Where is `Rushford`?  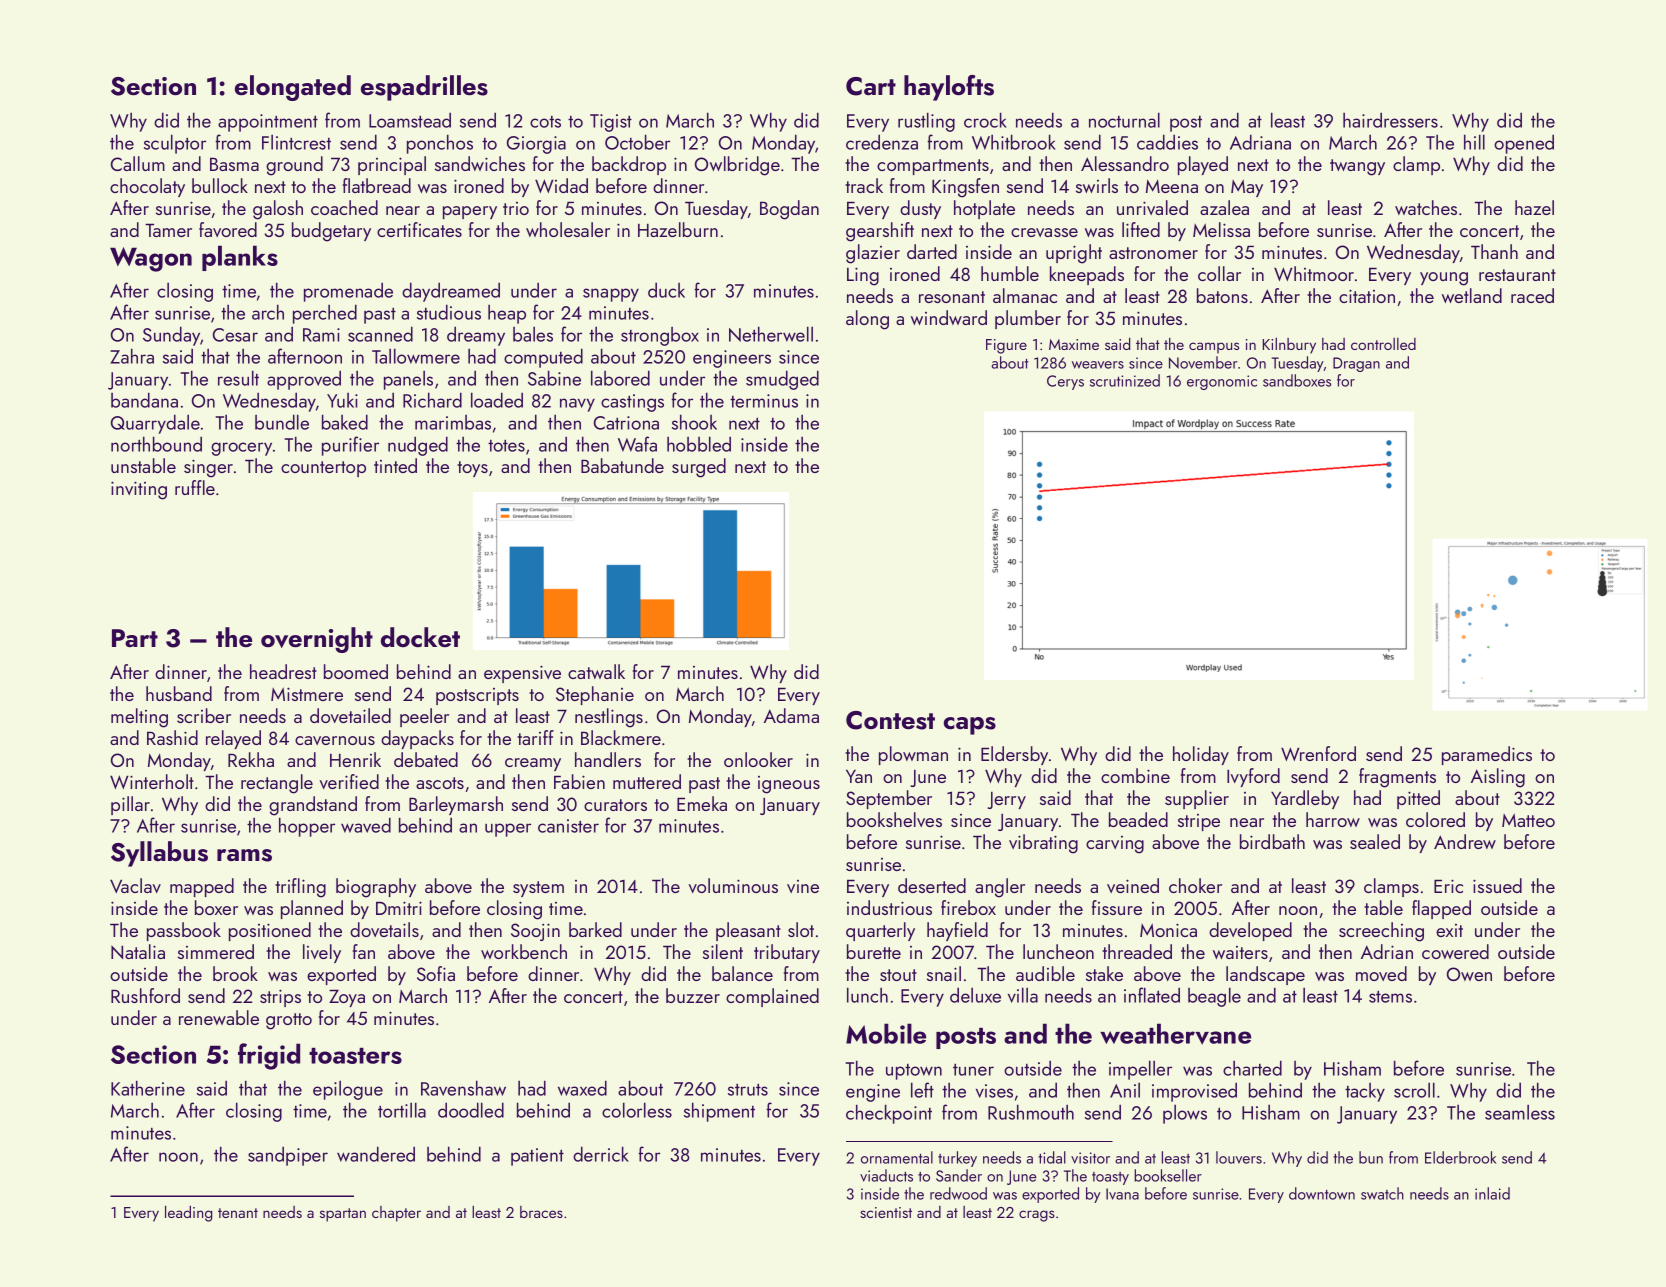 Rushford is located at coordinates (145, 995).
